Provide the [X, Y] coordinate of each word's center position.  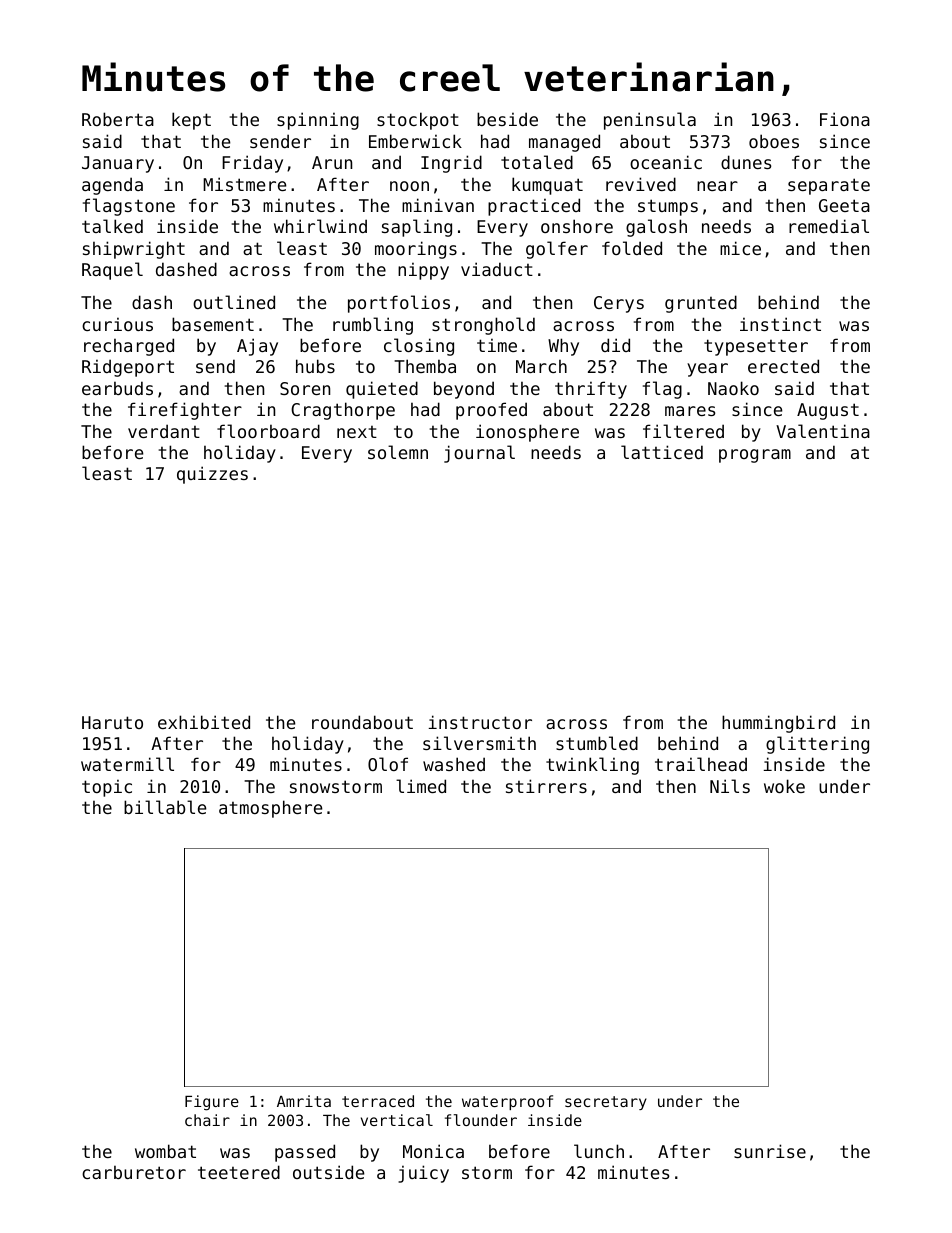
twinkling [592, 766]
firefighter [185, 411]
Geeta [844, 205]
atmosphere [270, 809]
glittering [817, 745]
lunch [599, 1151]
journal [479, 454]
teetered [239, 1172]
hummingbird [778, 724]
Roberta [118, 119]
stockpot [418, 121]
